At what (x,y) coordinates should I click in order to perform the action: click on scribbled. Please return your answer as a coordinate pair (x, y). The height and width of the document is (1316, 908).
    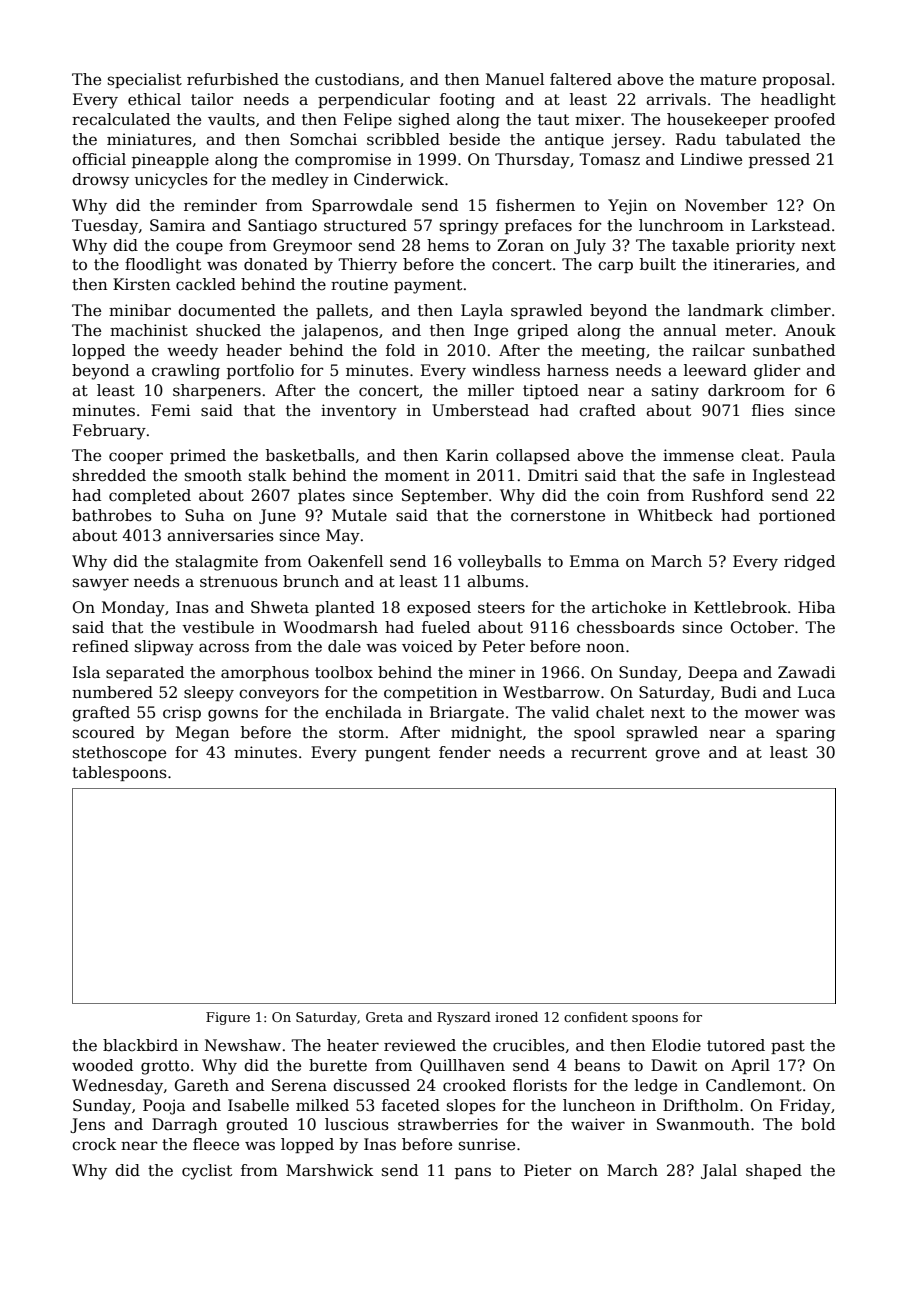
    Looking at the image, I should click on (403, 139).
